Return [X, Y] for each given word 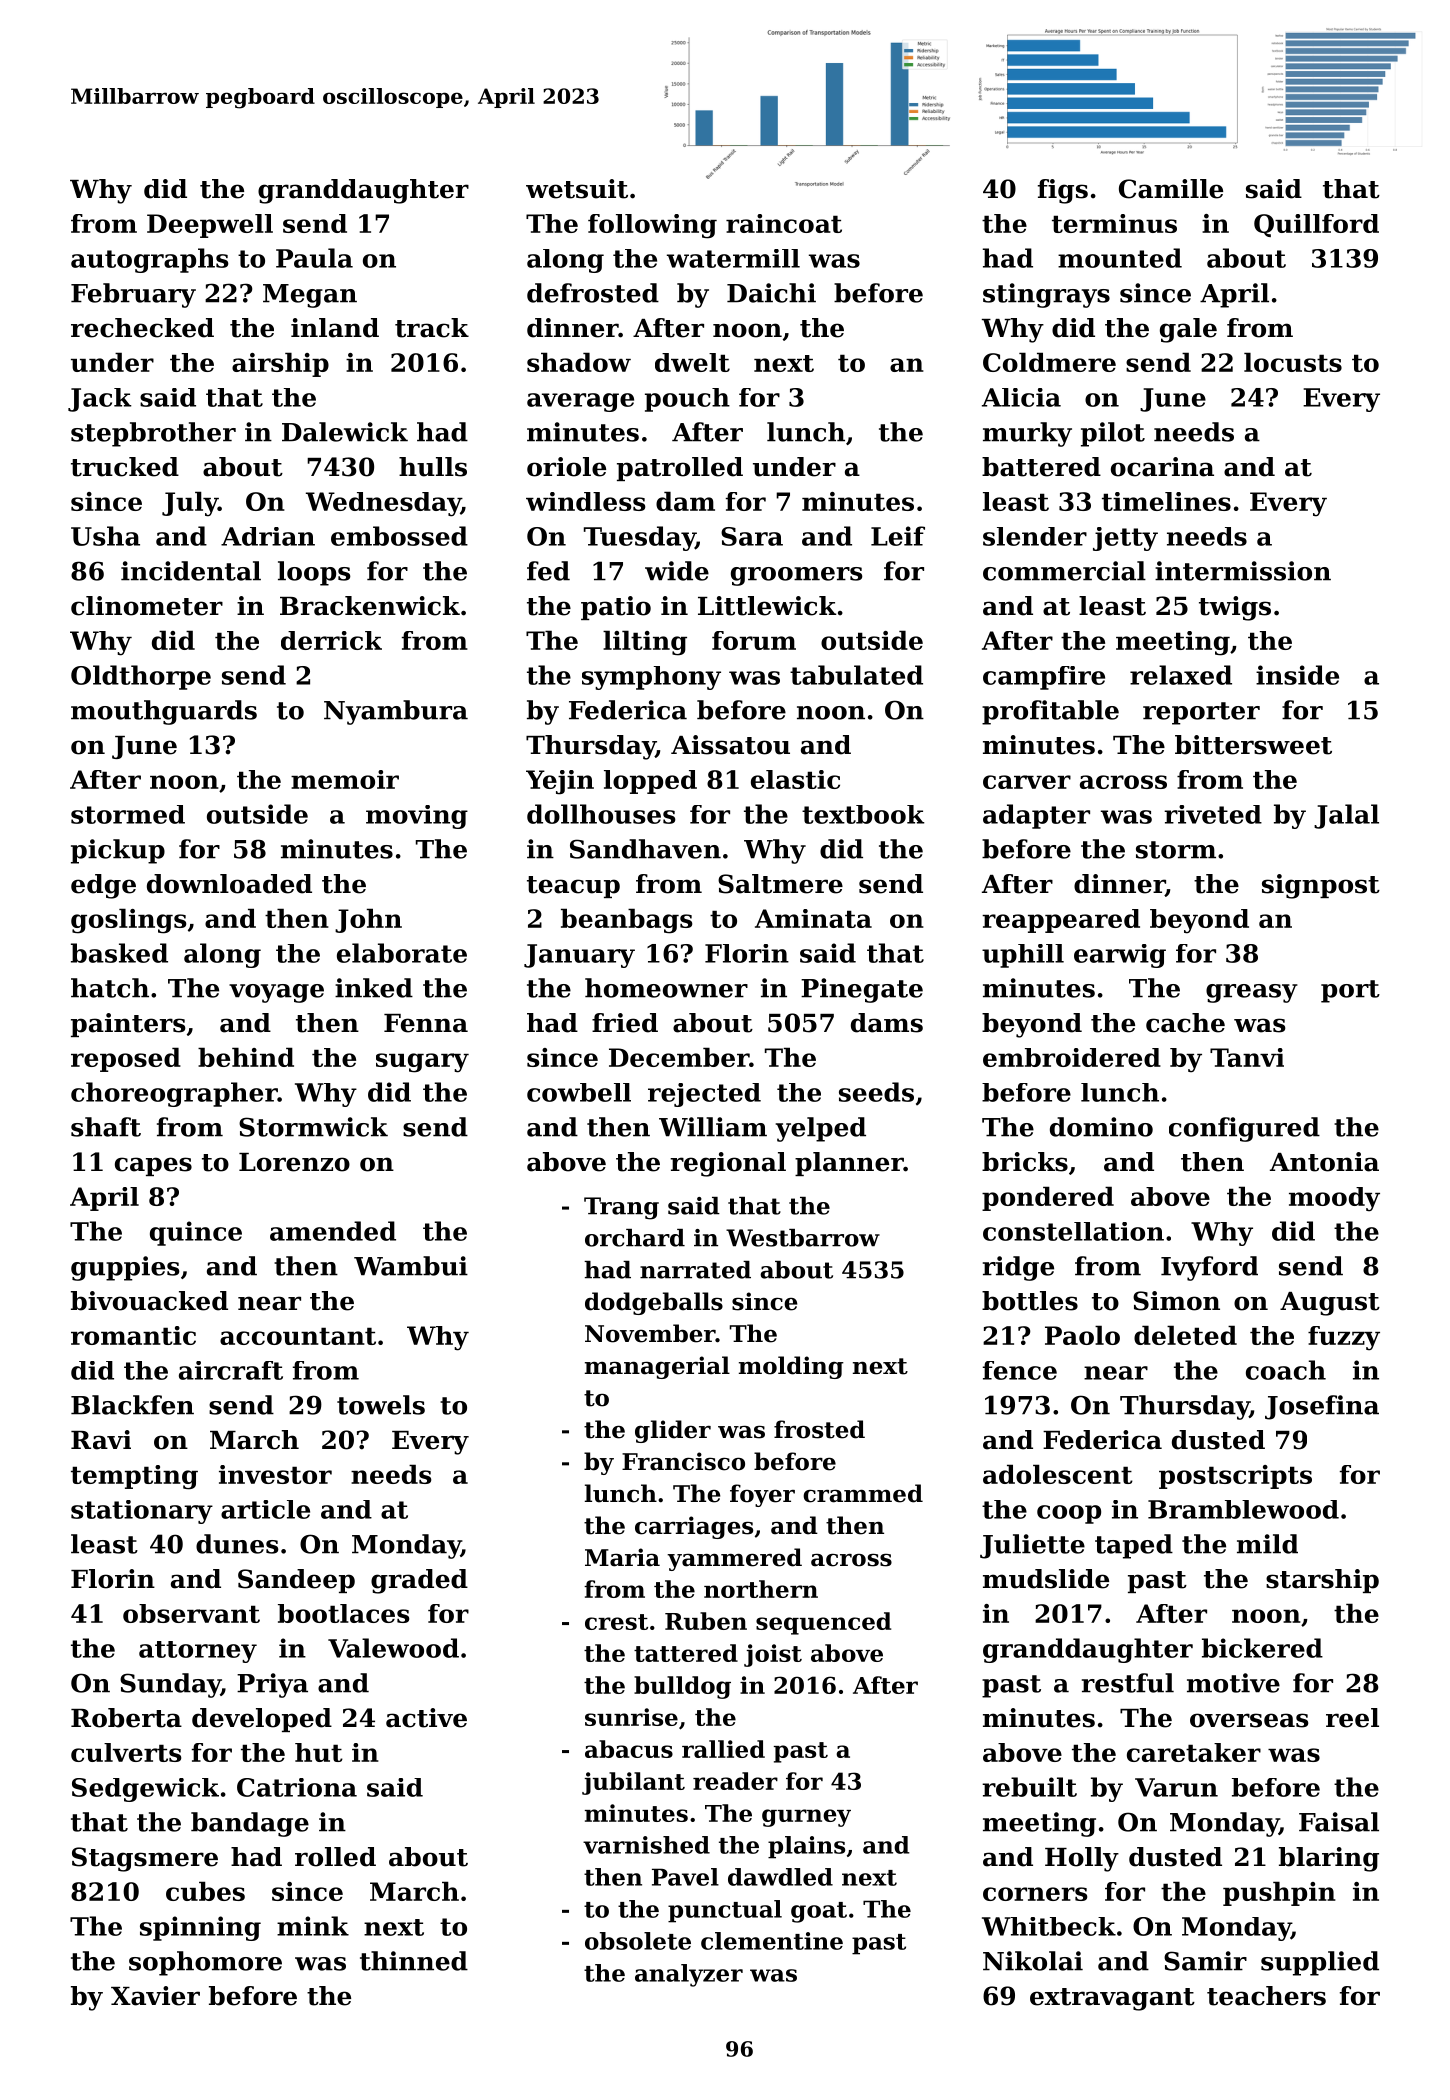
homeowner [666, 988]
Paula [314, 258]
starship [1322, 1581]
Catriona [297, 1787]
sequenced [823, 1623]
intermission [1243, 571]
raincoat [784, 223]
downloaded [229, 884]
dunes [237, 1544]
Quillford [1316, 225]
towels [381, 1405]
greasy [1252, 993]
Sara [752, 536]
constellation [1073, 1231]
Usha [105, 536]
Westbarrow [803, 1238]
